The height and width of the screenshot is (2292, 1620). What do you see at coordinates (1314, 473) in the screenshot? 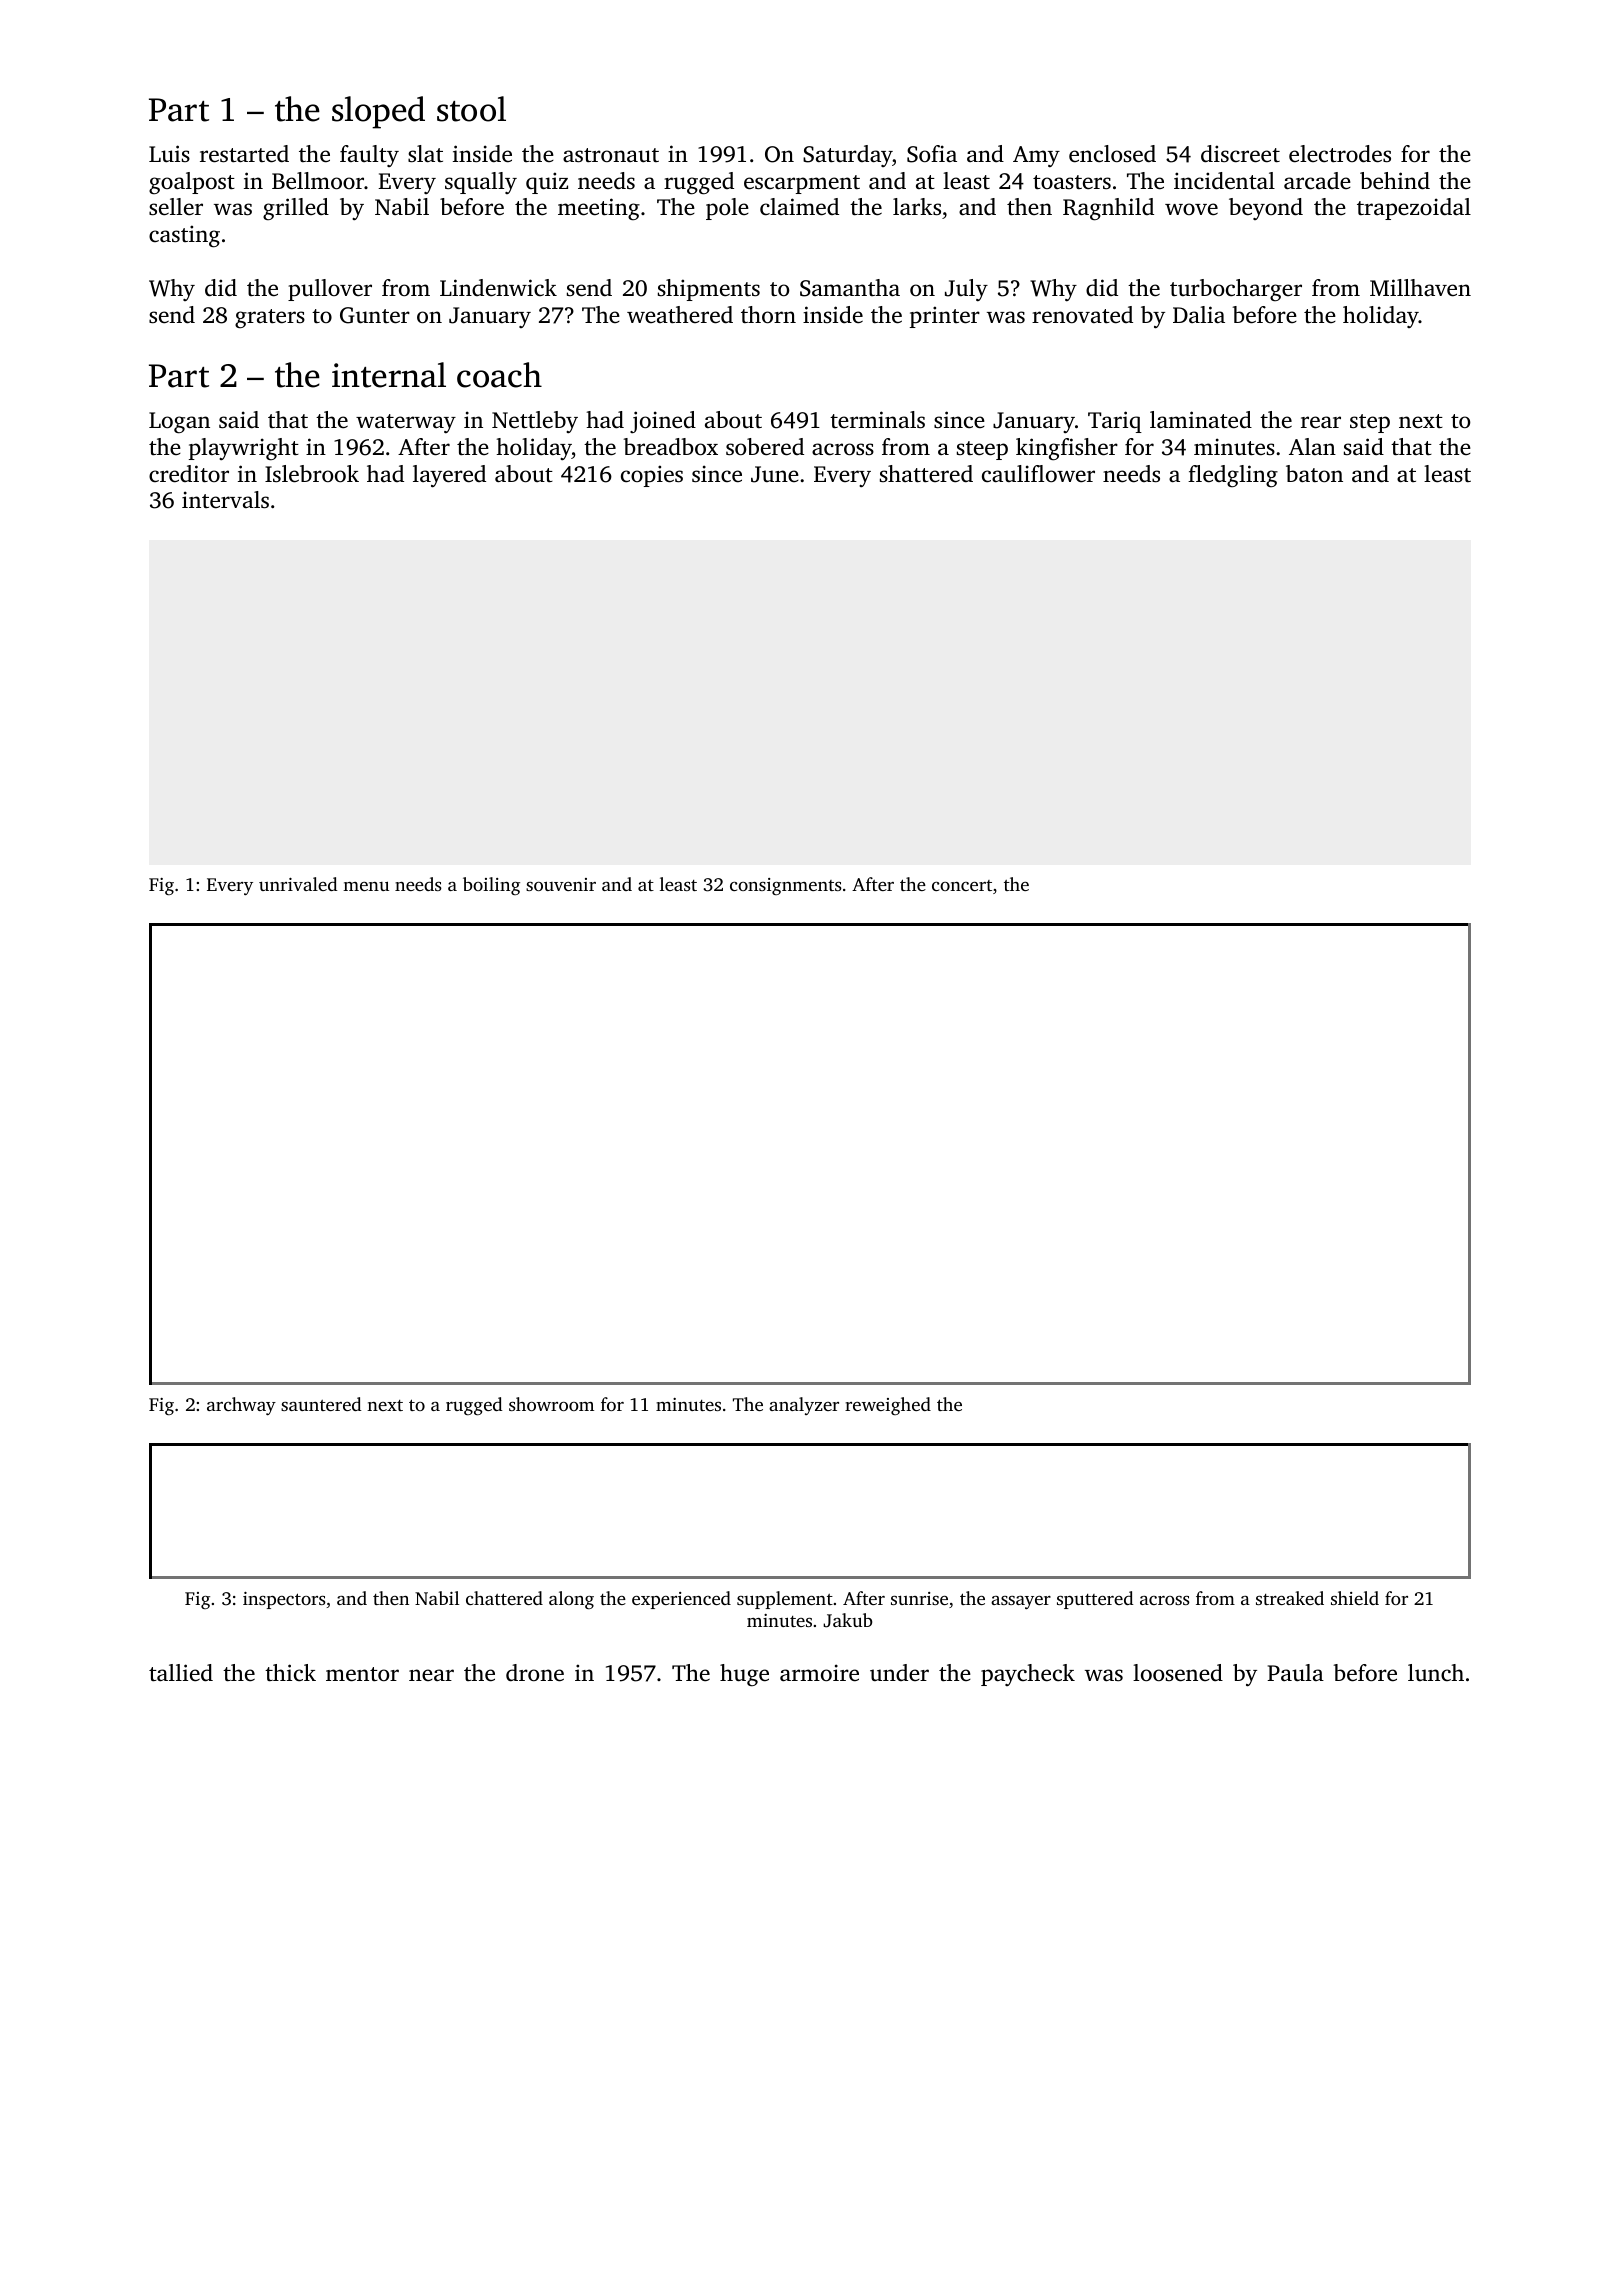
I see `baton` at bounding box center [1314, 473].
